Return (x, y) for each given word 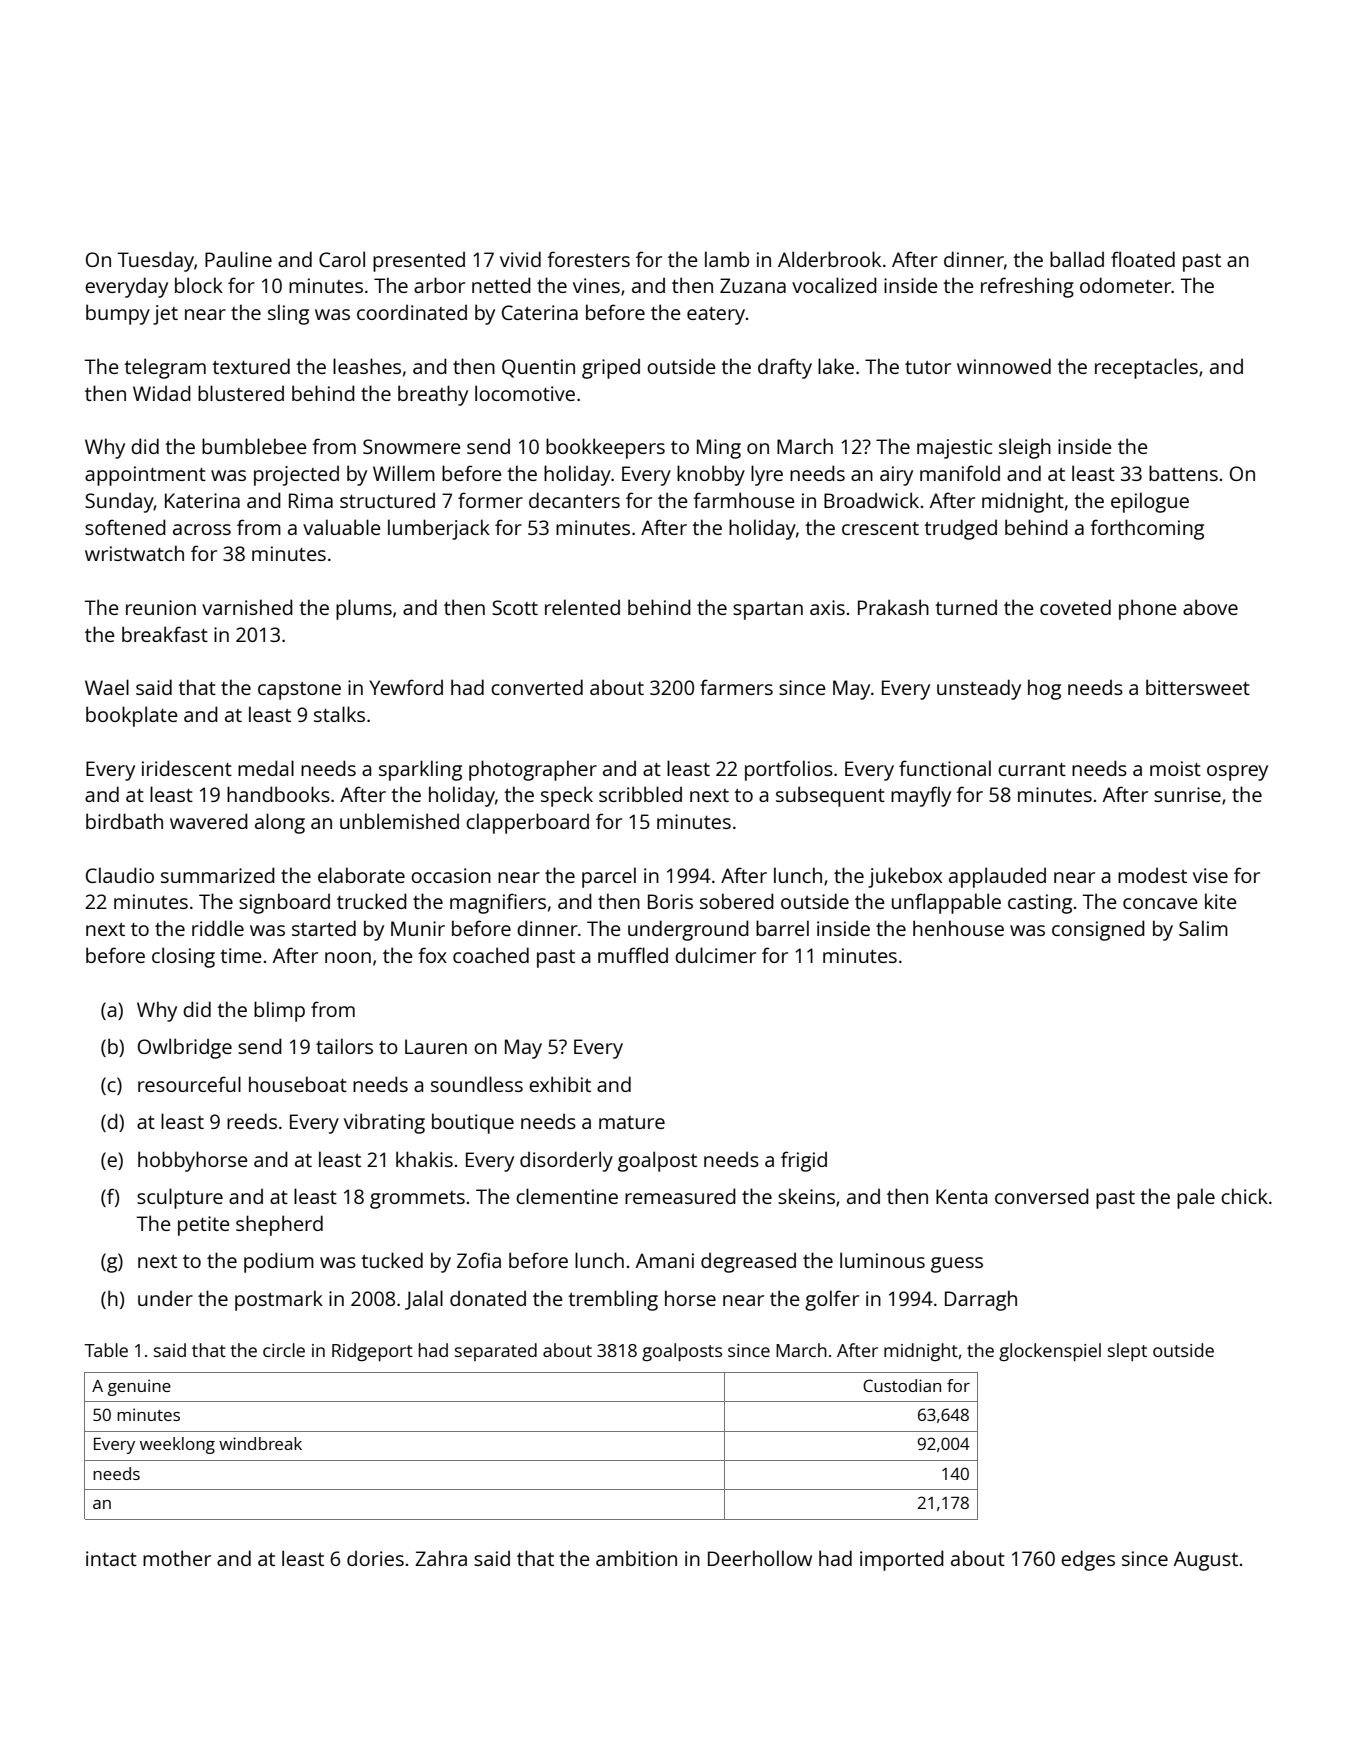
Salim (1203, 928)
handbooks (278, 794)
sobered (737, 901)
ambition (636, 1558)
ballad (1077, 259)
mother (177, 1558)
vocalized (834, 285)
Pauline (238, 259)
